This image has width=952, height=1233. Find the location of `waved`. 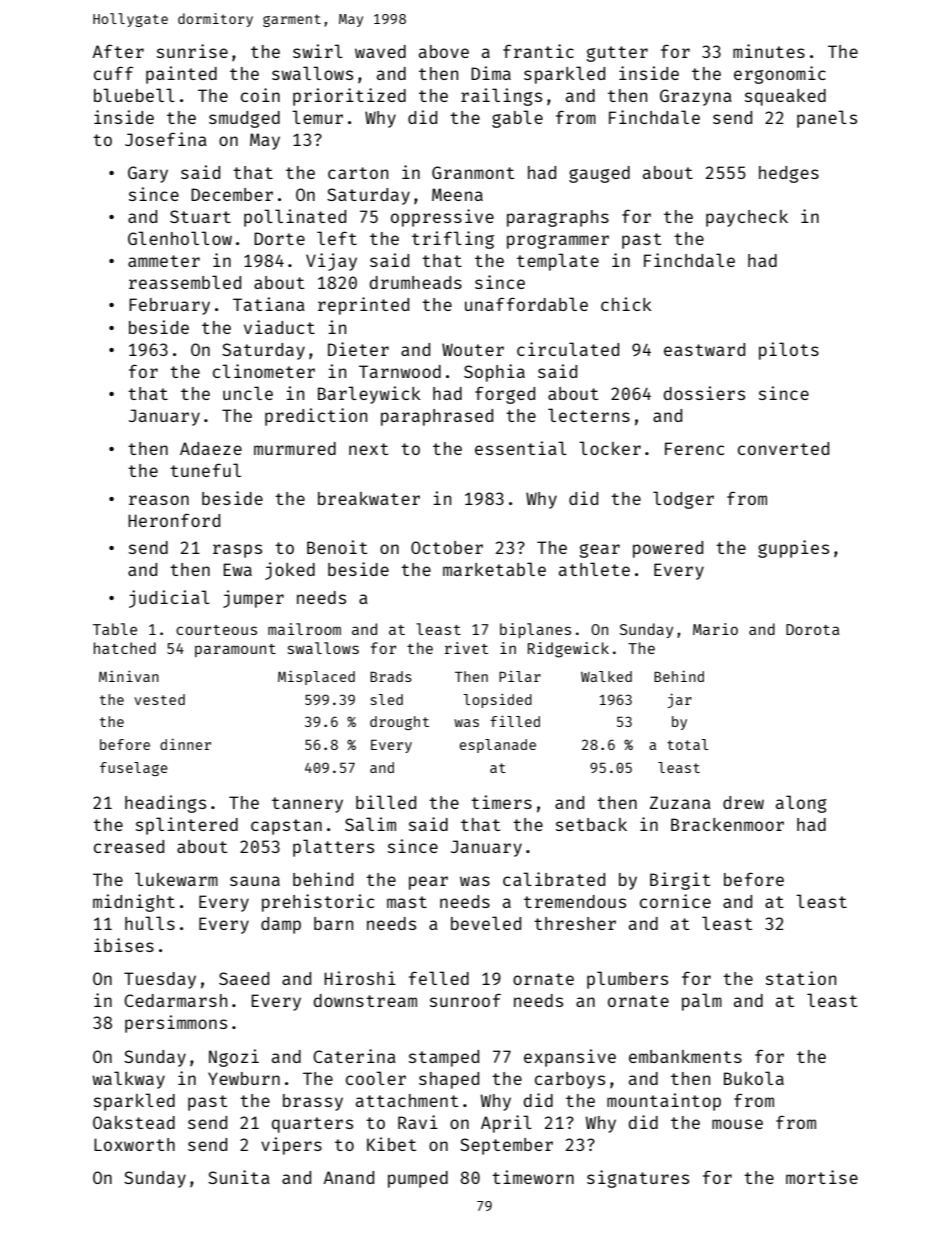

waved is located at coordinates (380, 51).
